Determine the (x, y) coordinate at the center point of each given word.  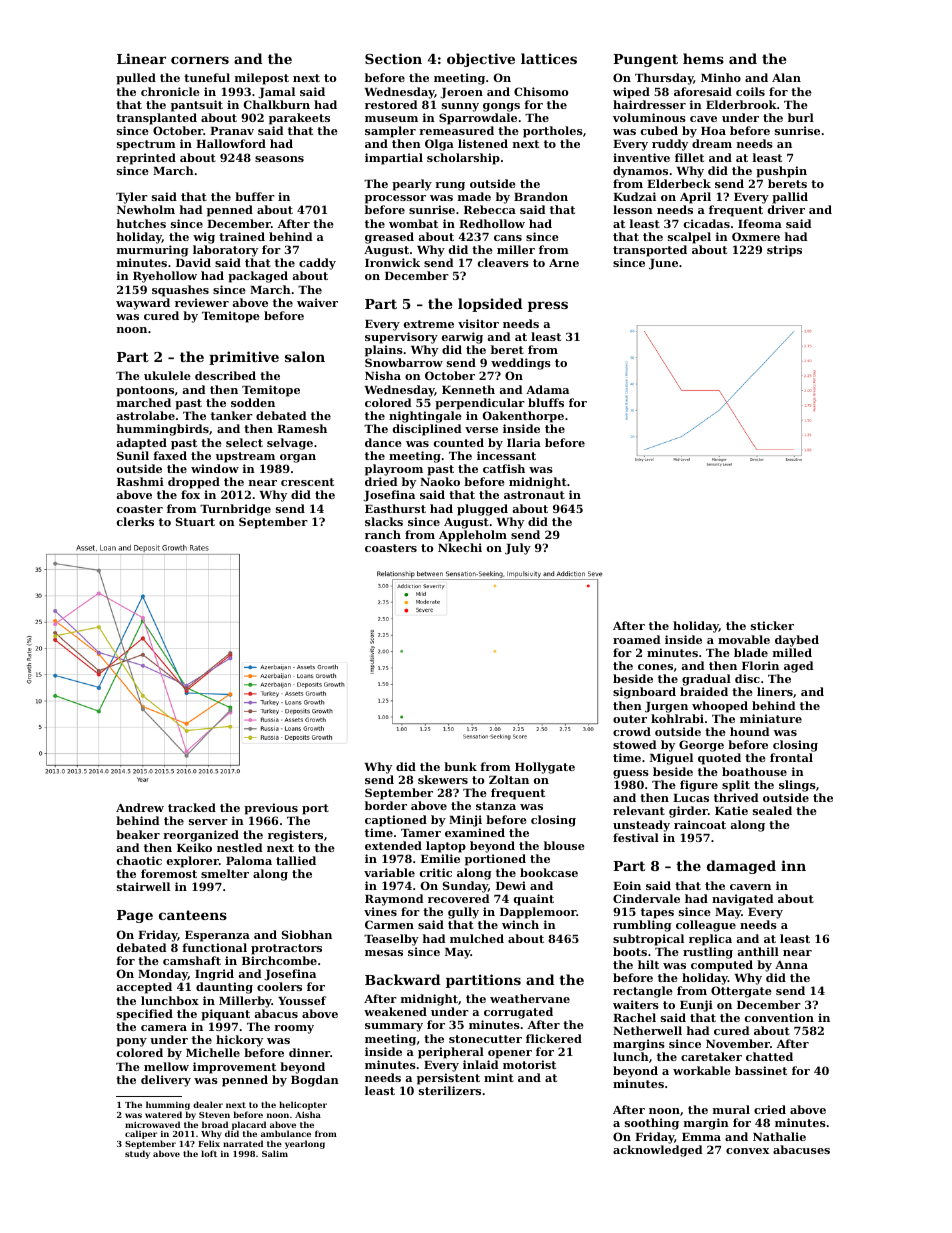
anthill (758, 951)
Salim (275, 1153)
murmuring (153, 251)
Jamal (276, 93)
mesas (384, 953)
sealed (772, 810)
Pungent (645, 60)
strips (784, 251)
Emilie (440, 858)
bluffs (546, 402)
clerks (135, 521)
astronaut (534, 495)
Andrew (140, 807)
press (548, 306)
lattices (549, 58)
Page (135, 916)
